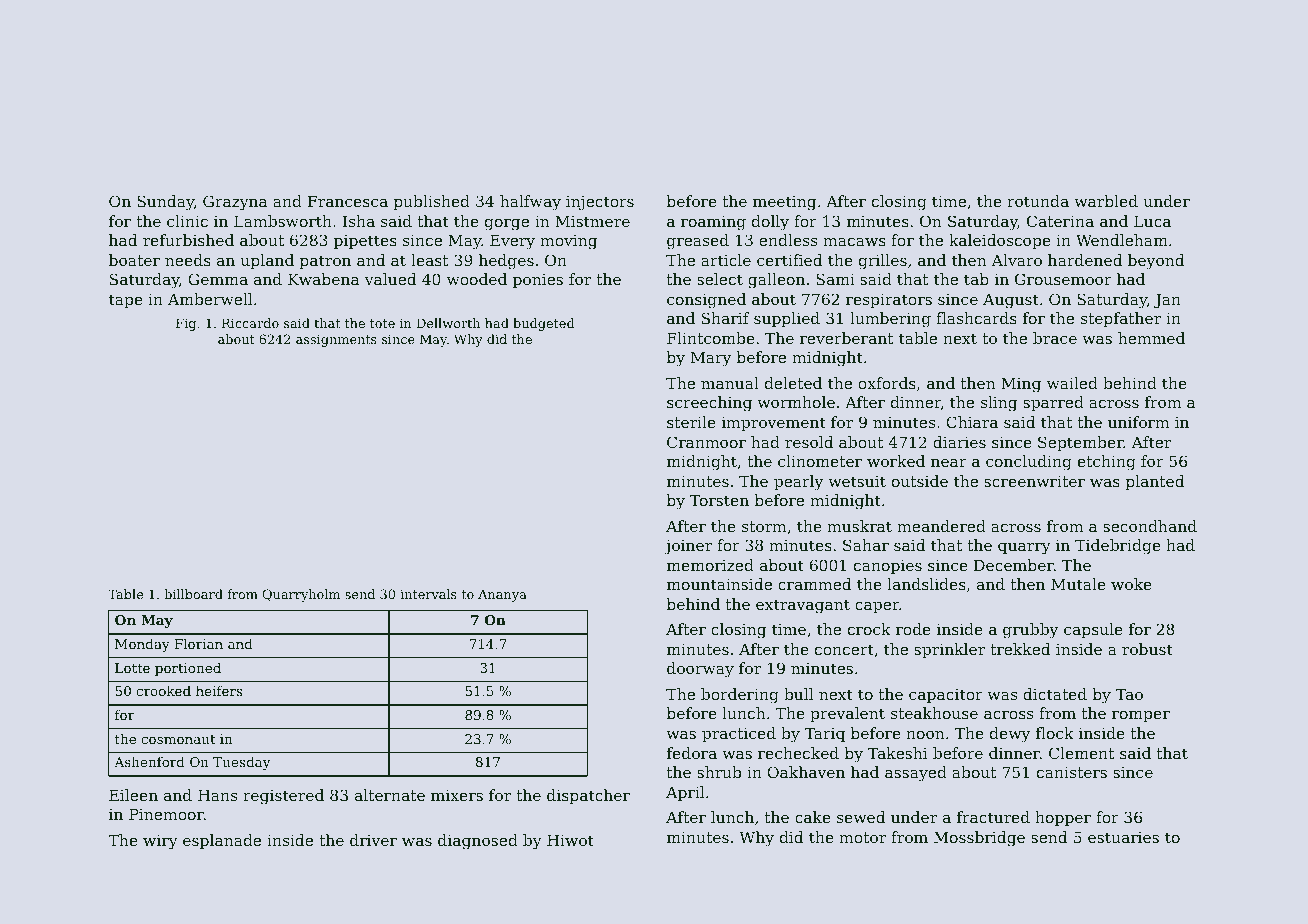  I want to click on joiner, so click(688, 547).
